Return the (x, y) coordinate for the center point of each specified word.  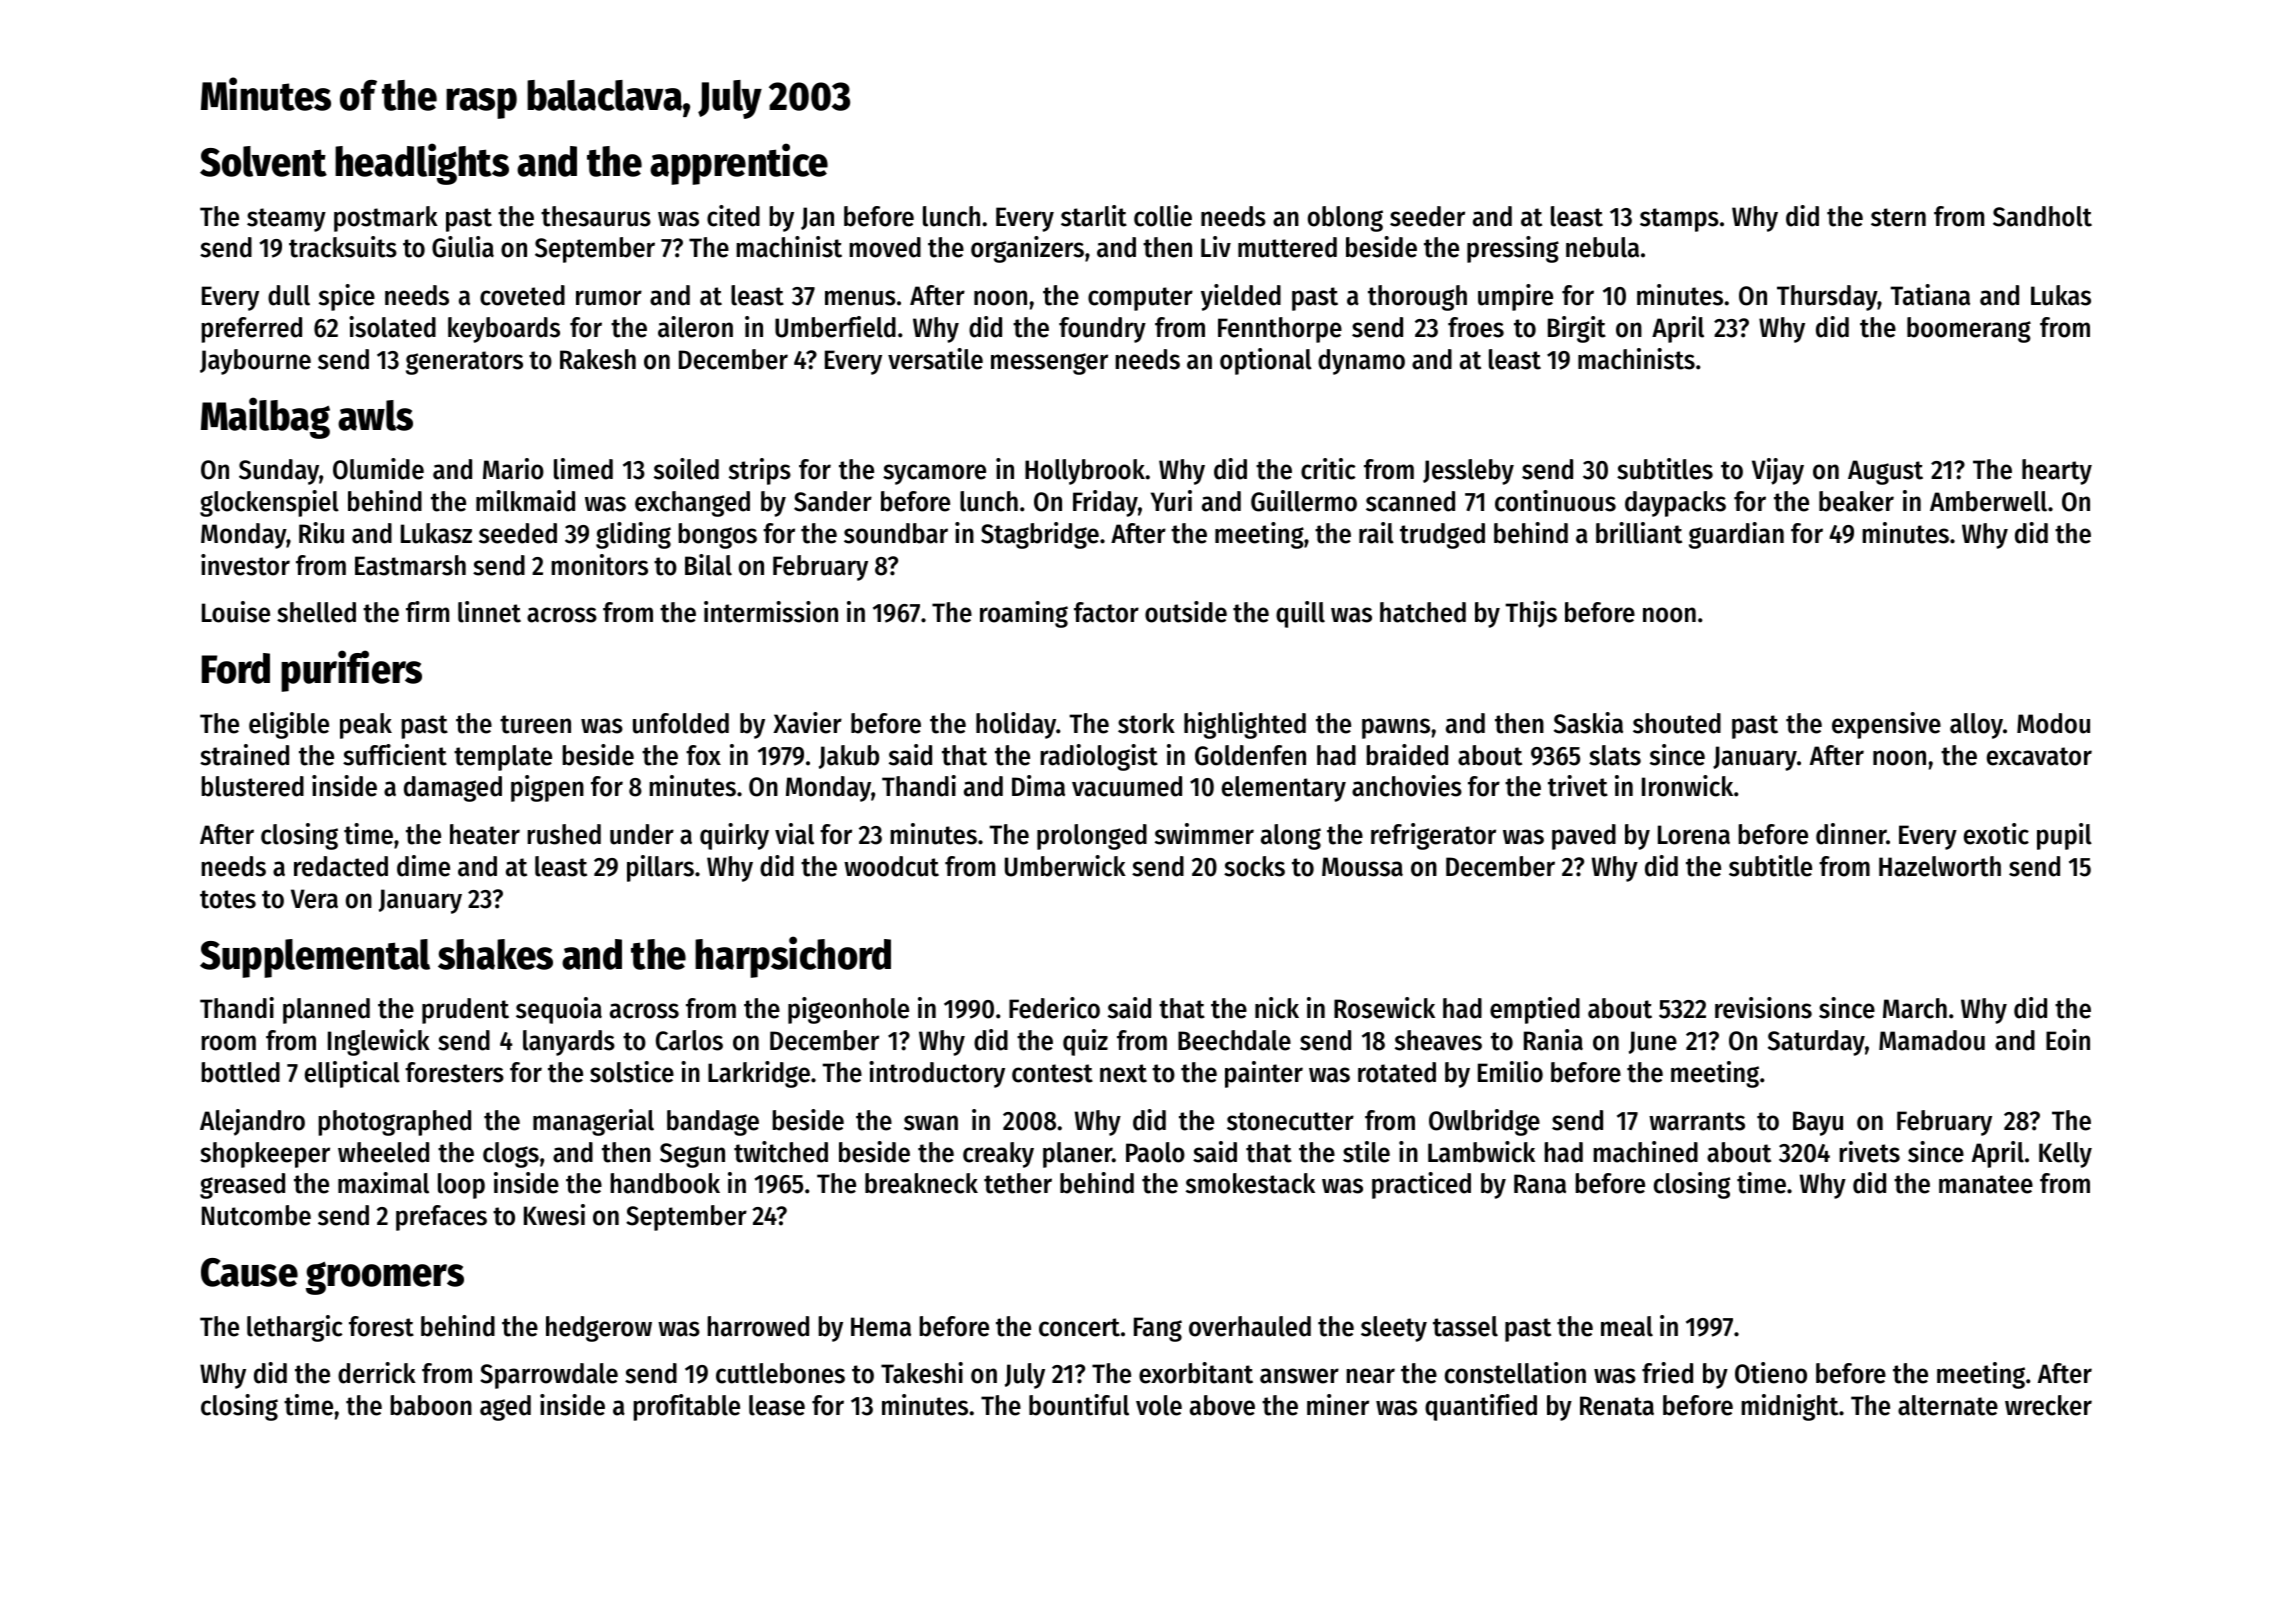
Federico (1054, 1008)
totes (228, 899)
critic (1328, 469)
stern (1898, 217)
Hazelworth (1940, 866)
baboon (431, 1405)
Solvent (263, 161)
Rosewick (1384, 1008)
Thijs (1531, 614)
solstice (632, 1072)
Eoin (2068, 1040)
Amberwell (1988, 501)
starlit (1094, 216)
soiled (686, 469)
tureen (535, 724)
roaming (1024, 614)
